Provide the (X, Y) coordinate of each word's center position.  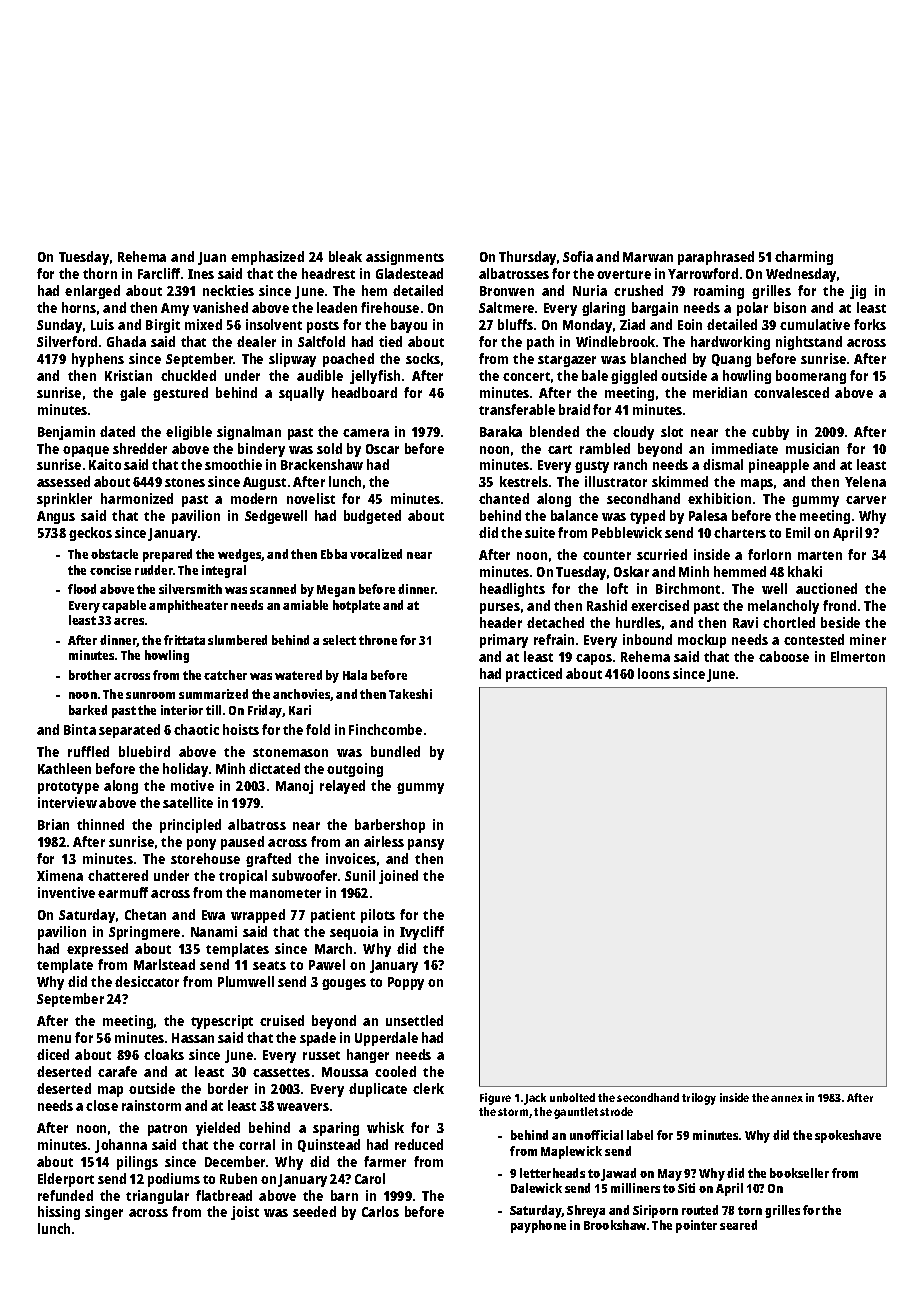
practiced (534, 675)
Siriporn (655, 1211)
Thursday (527, 258)
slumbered (237, 640)
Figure (495, 1099)
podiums (174, 1180)
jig (858, 292)
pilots (378, 916)
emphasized (267, 258)
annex (787, 1098)
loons (654, 673)
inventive (66, 892)
